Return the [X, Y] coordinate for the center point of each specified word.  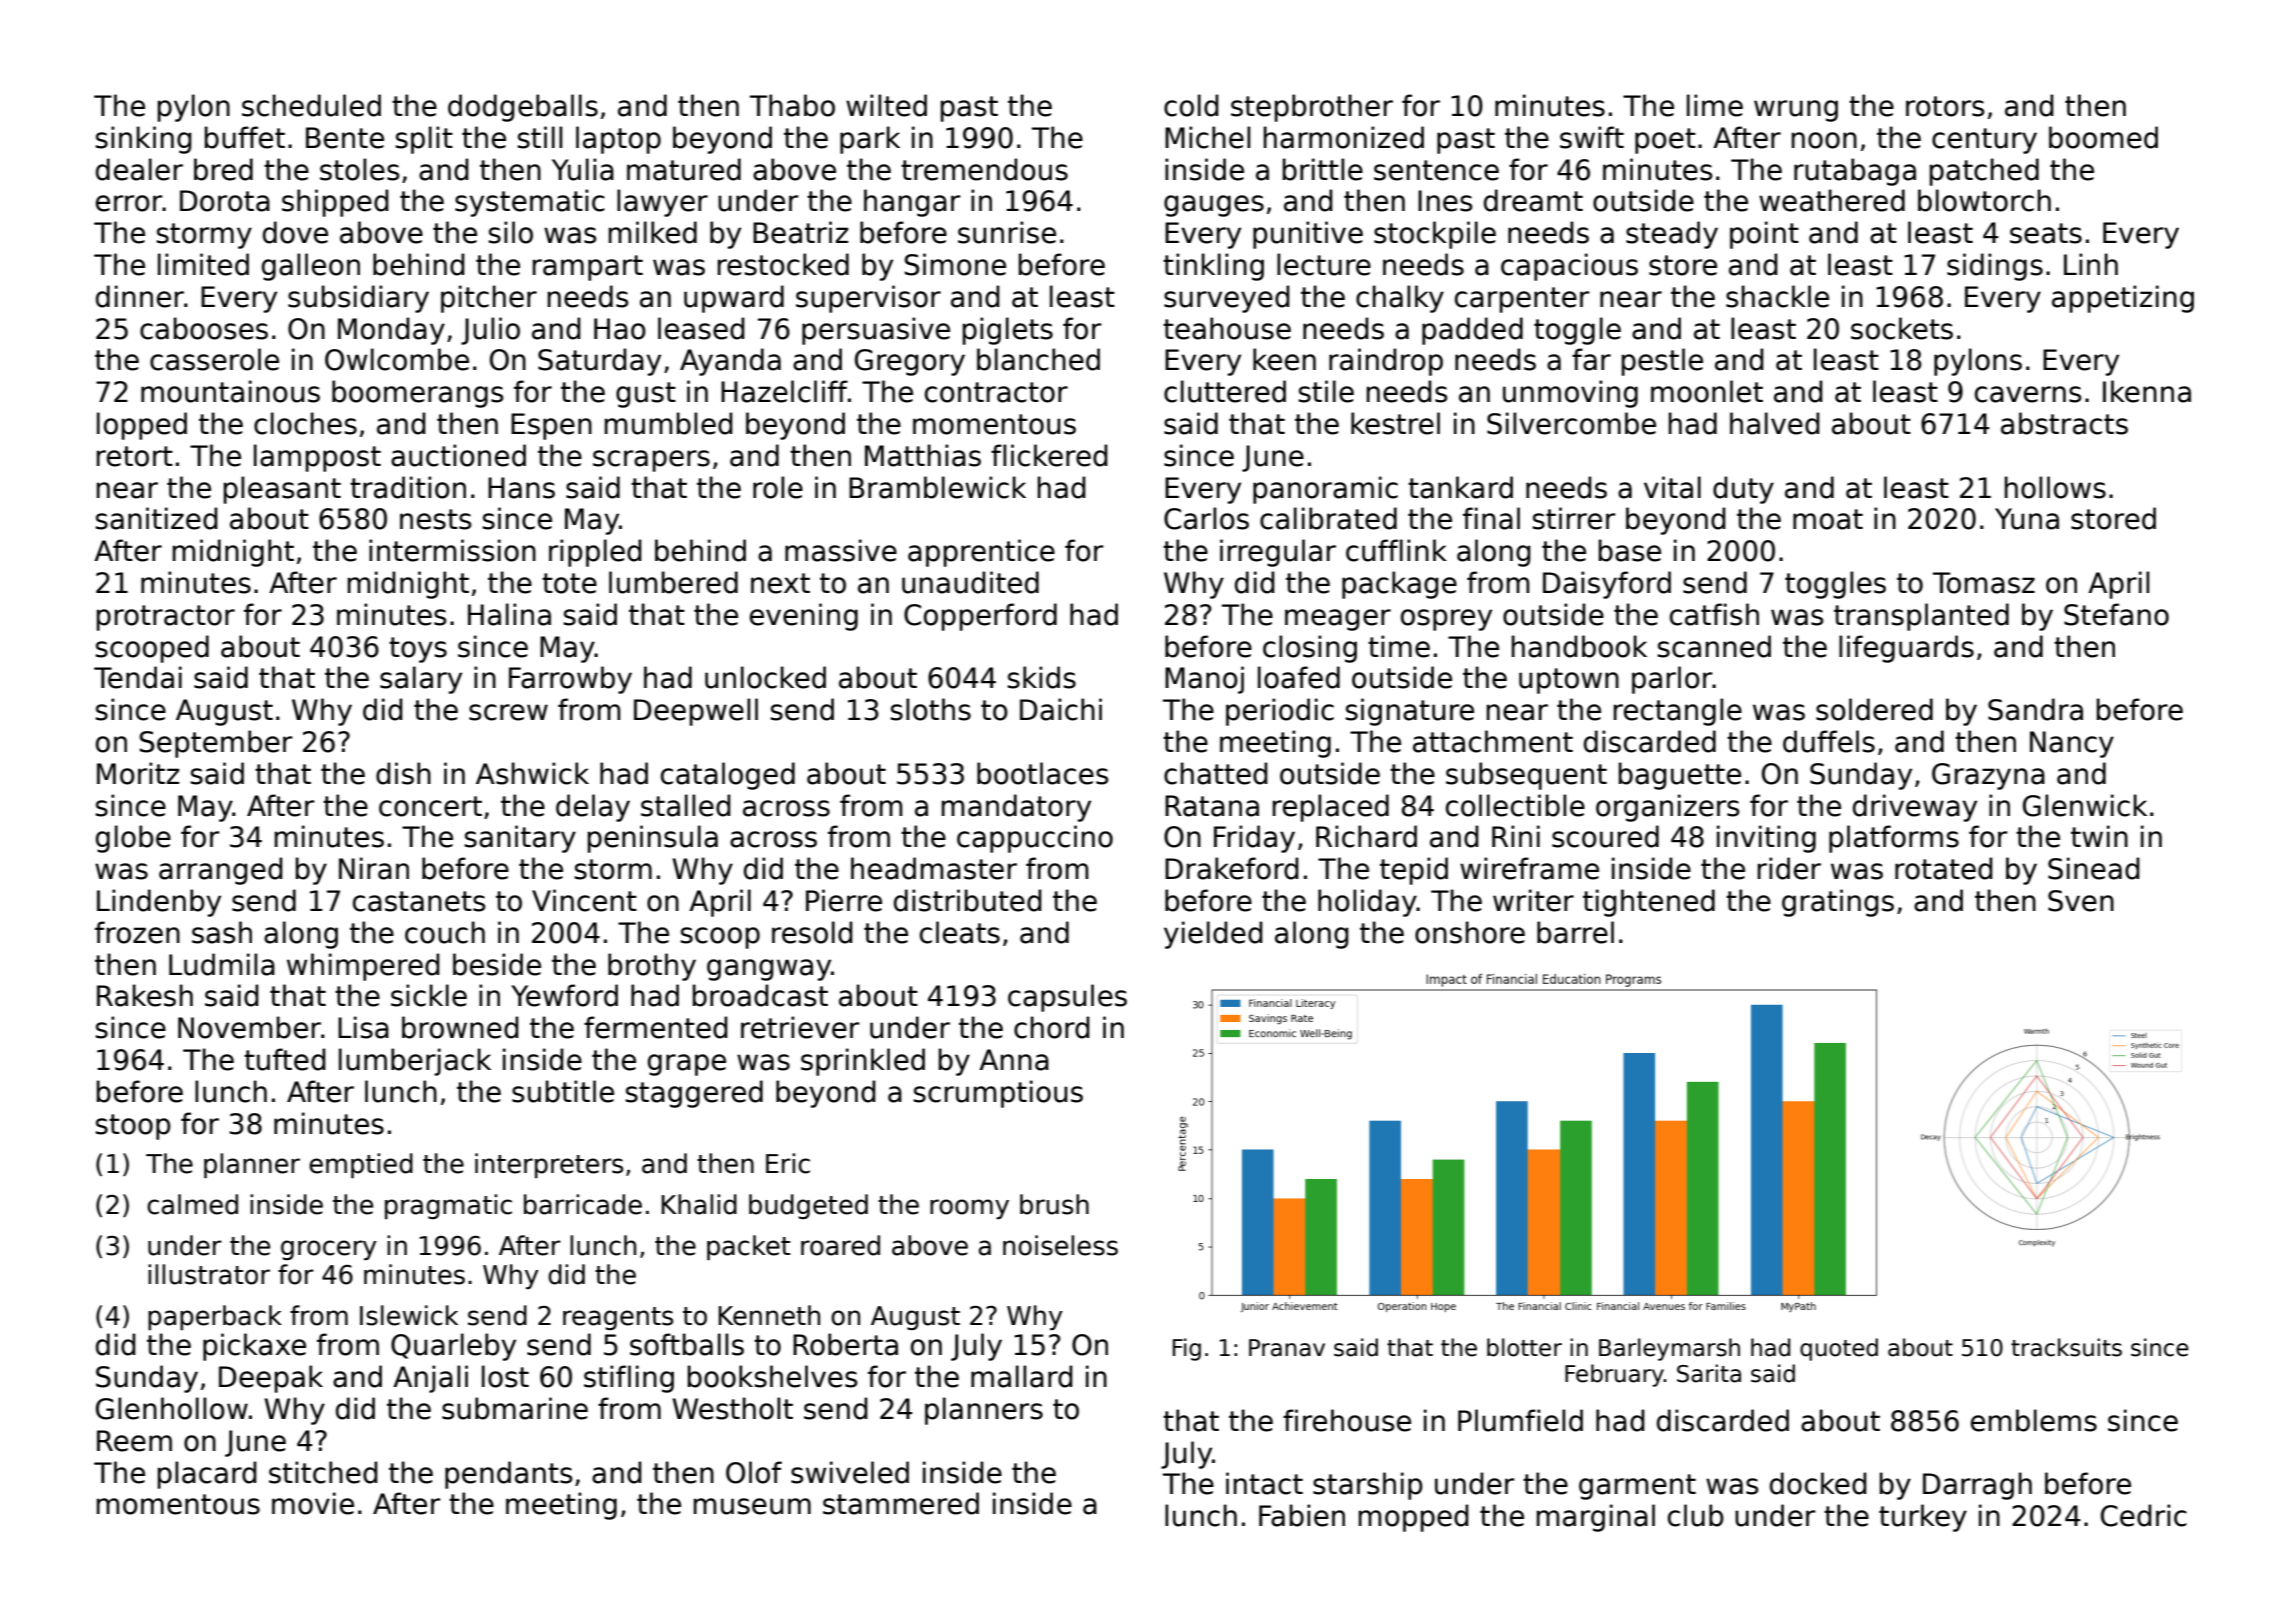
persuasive [876, 331]
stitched [323, 1472]
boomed [2103, 137]
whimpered [363, 967]
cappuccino [1035, 839]
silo [510, 232]
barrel [1575, 932]
